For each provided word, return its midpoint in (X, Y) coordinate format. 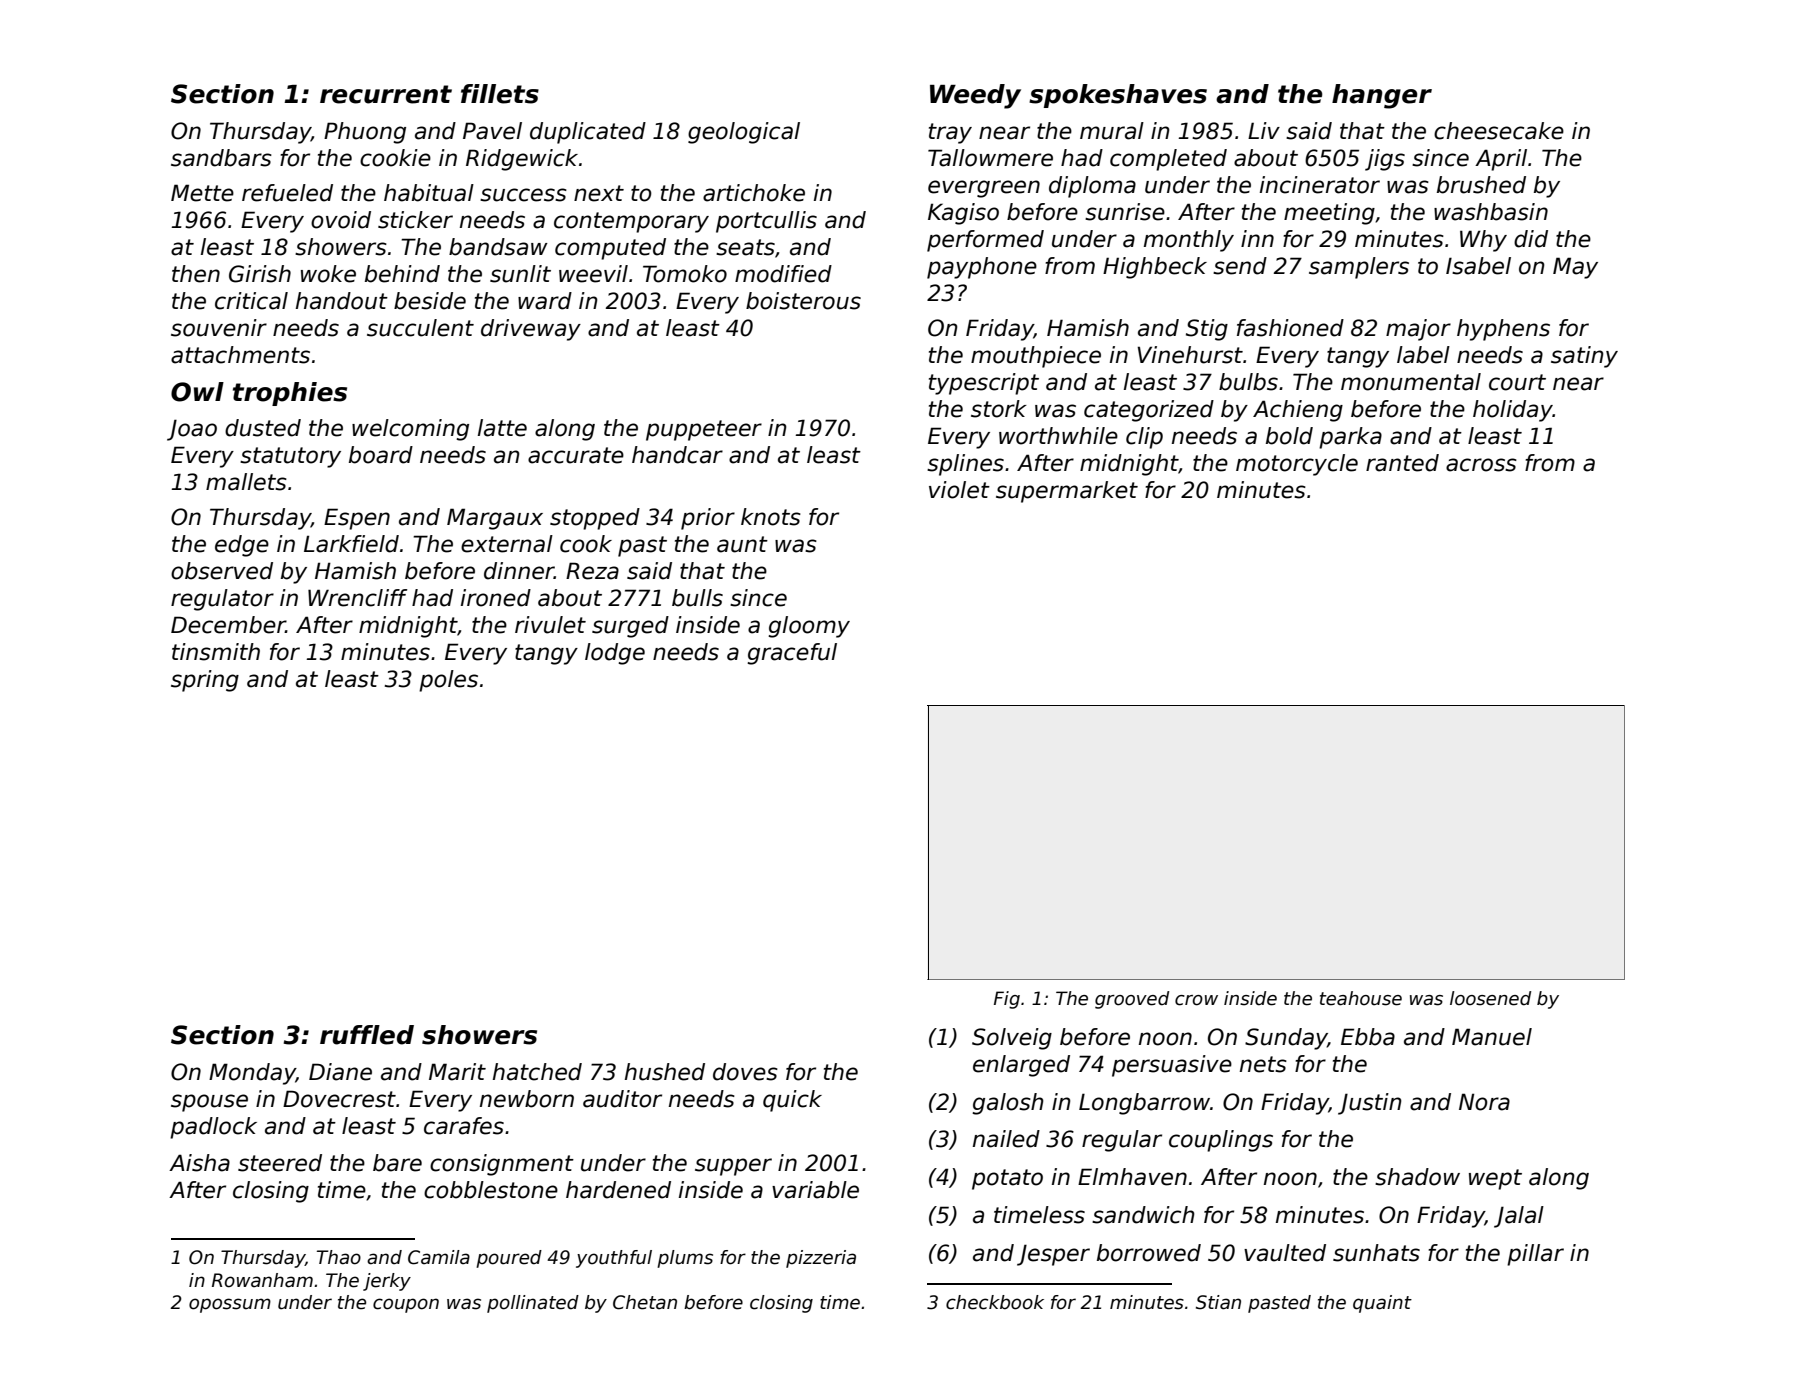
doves (745, 1072)
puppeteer (704, 430)
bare (397, 1163)
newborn (527, 1099)
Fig (1007, 1000)
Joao (192, 430)
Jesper (1053, 1255)
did (1531, 239)
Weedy (975, 96)
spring (205, 681)
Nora (1484, 1102)
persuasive (1172, 1066)
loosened (1490, 998)
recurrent (386, 94)
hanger (1382, 96)
